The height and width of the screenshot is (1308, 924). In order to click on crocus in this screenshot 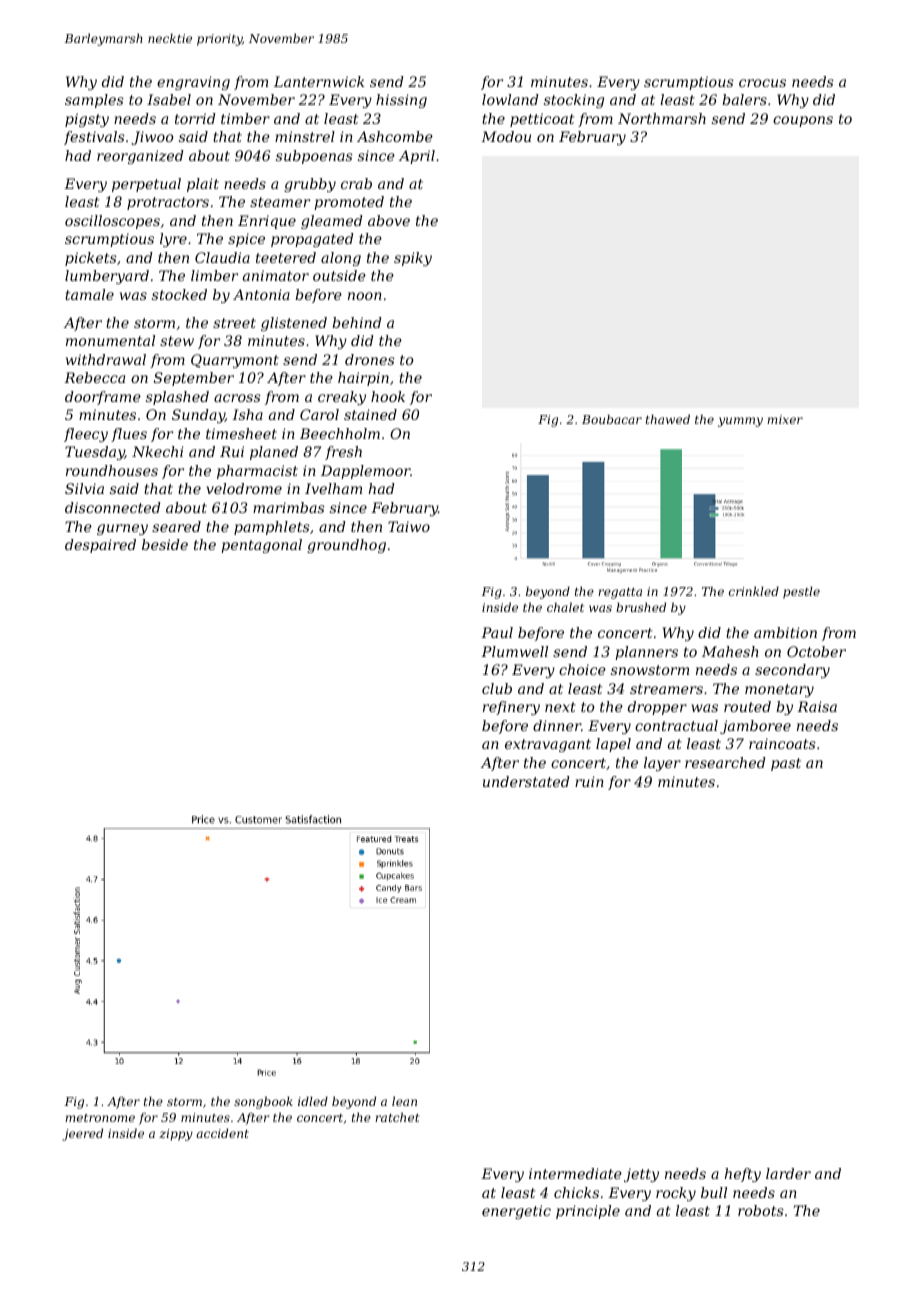, I will do `click(762, 83)`.
